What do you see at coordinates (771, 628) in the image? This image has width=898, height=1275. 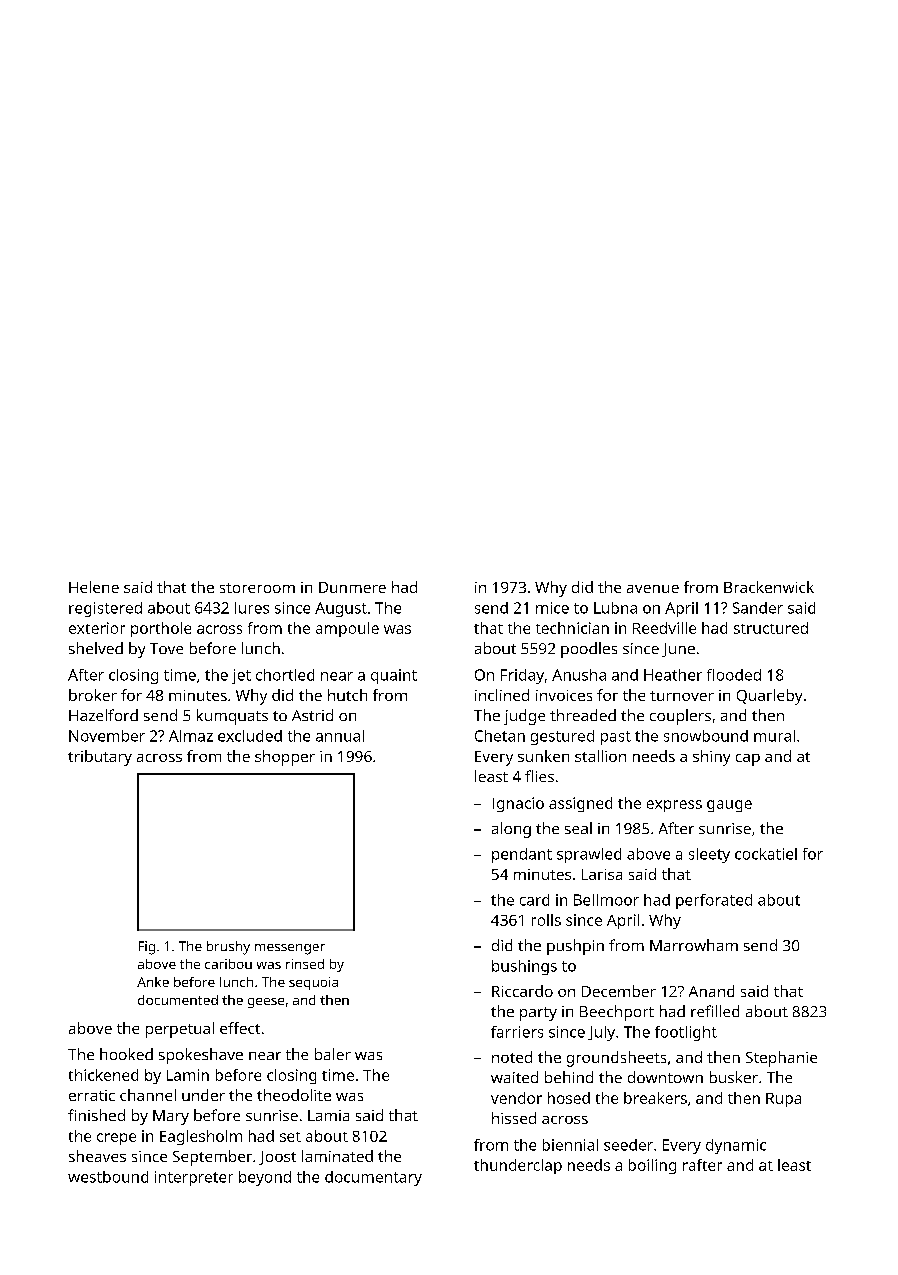 I see `structured` at bounding box center [771, 628].
